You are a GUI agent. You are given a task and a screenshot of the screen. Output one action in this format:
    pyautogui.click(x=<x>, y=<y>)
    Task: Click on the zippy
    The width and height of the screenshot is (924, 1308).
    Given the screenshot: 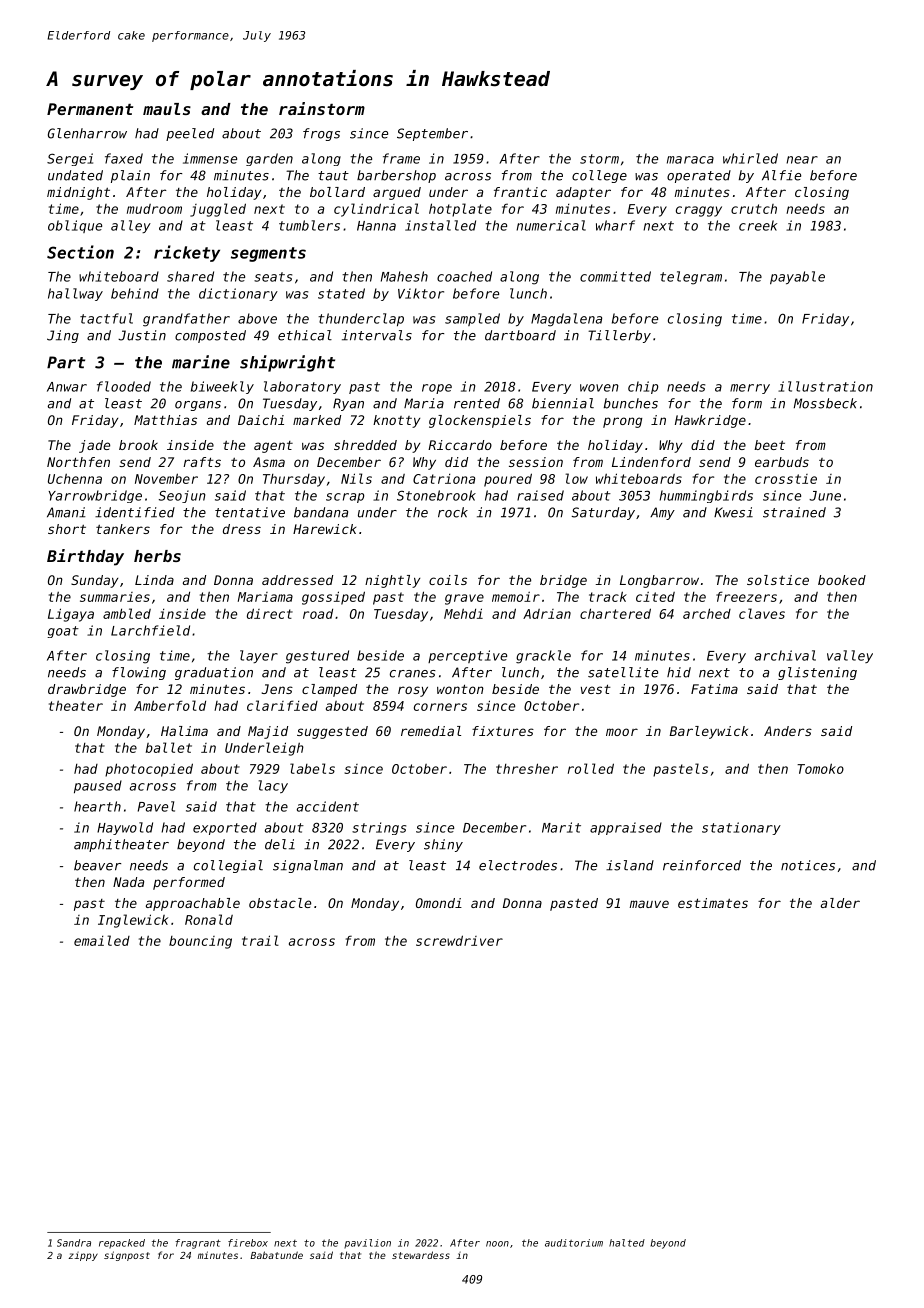 What is the action you would take?
    pyautogui.click(x=83, y=1256)
